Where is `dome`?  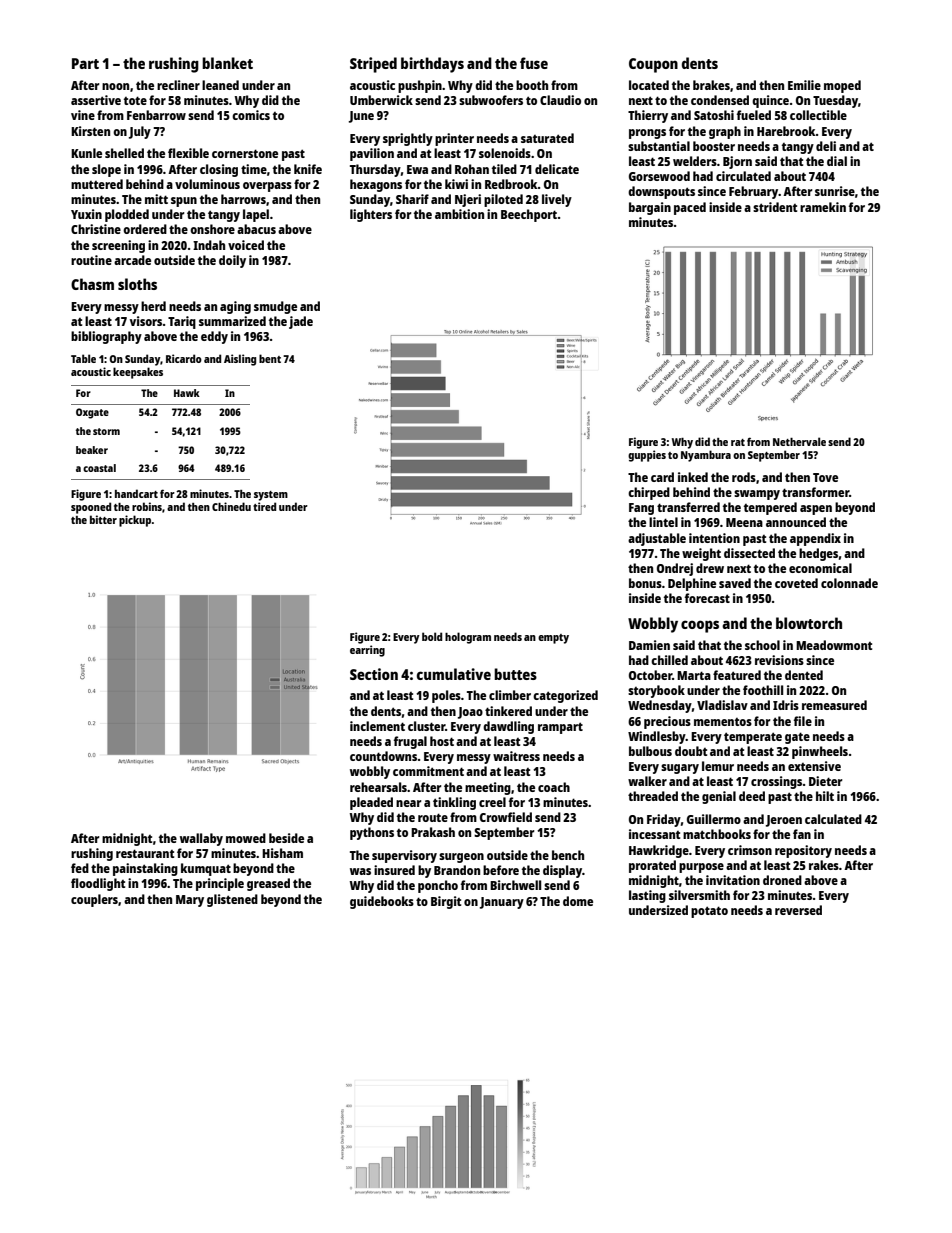
dome is located at coordinates (578, 901).
